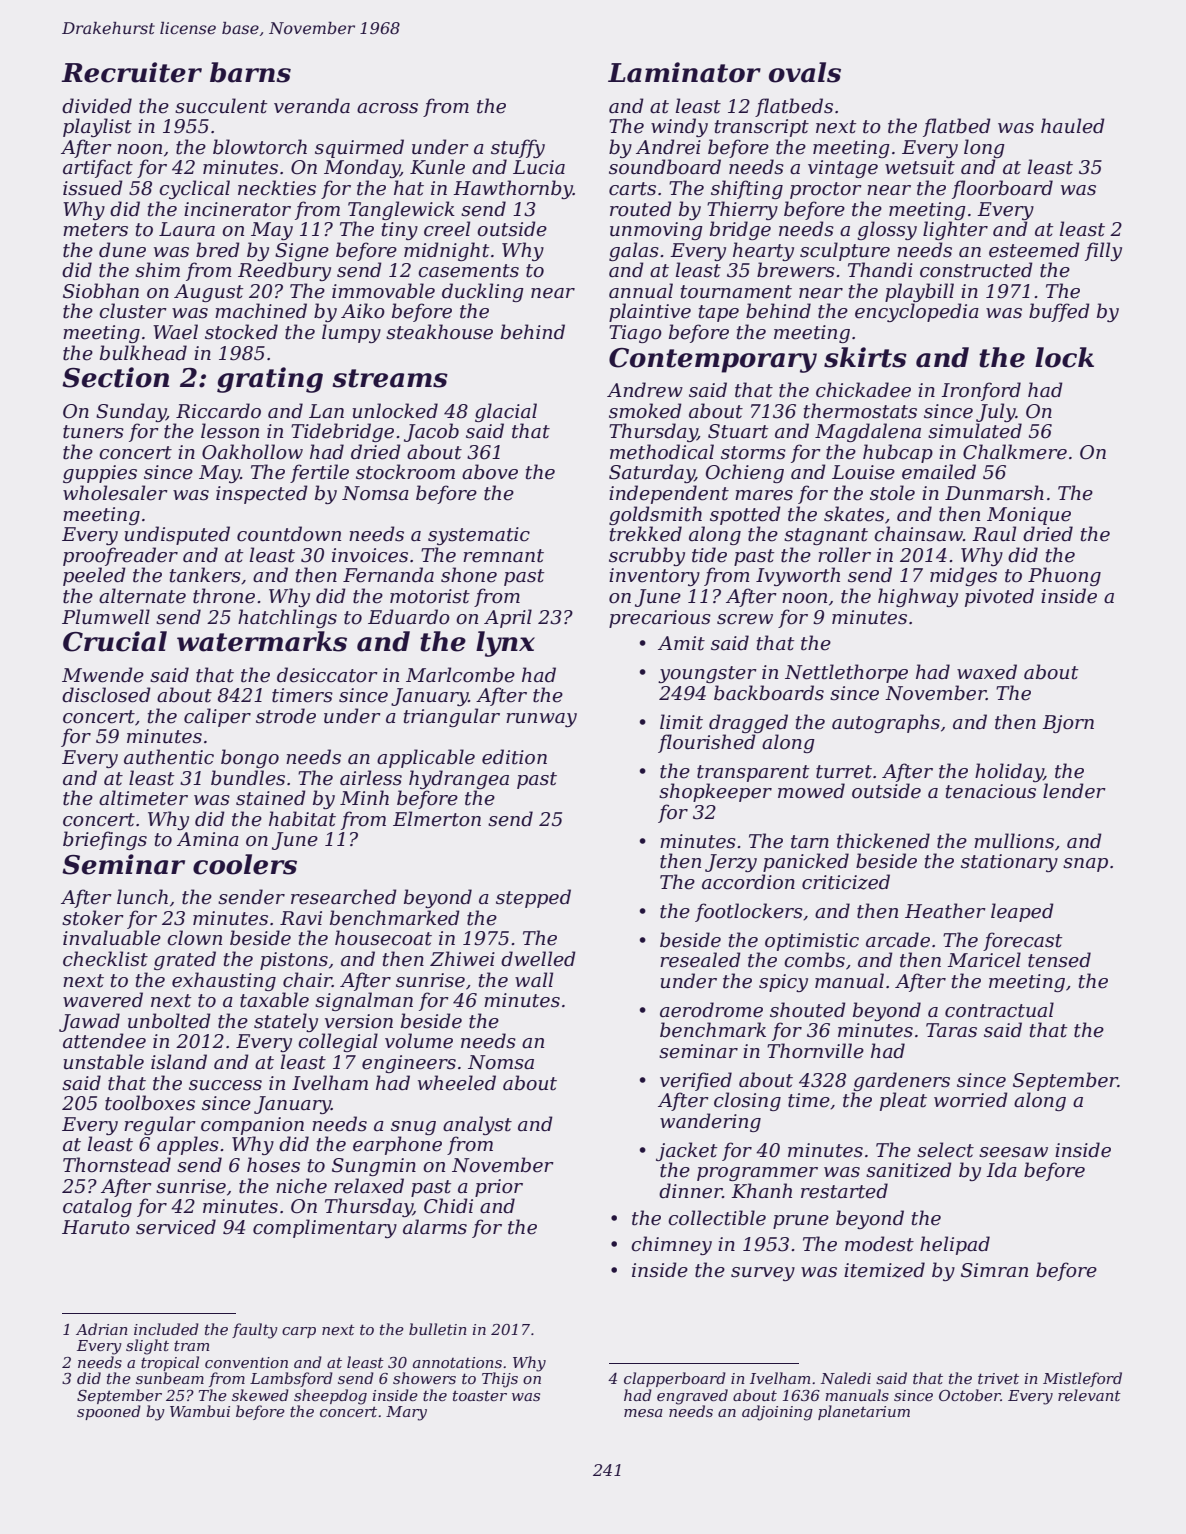 This page has width=1186, height=1534. Describe the element at coordinates (438, 1329) in the page. I see `bulletin` at that location.
